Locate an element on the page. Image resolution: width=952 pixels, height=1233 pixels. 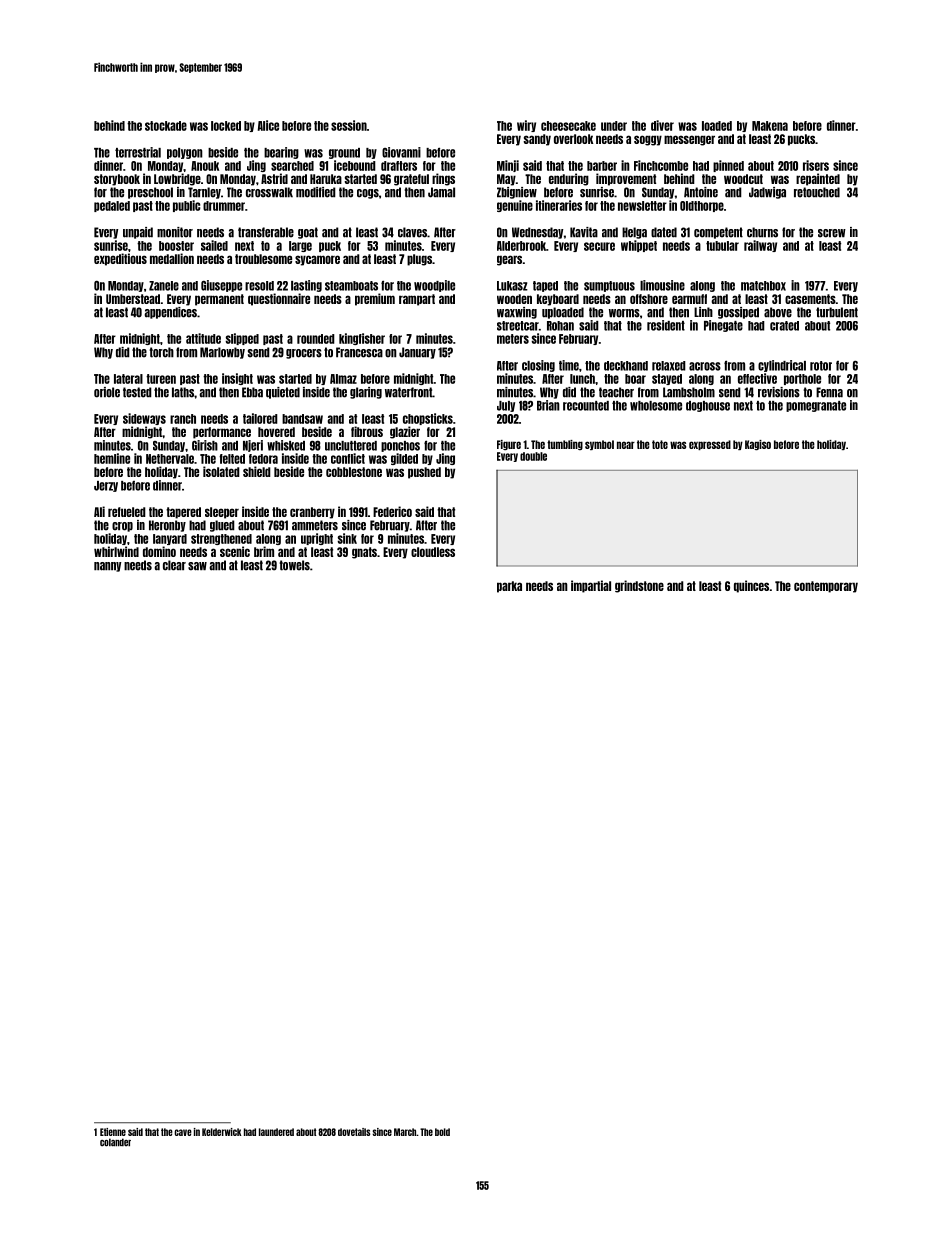
parka is located at coordinates (509, 587).
